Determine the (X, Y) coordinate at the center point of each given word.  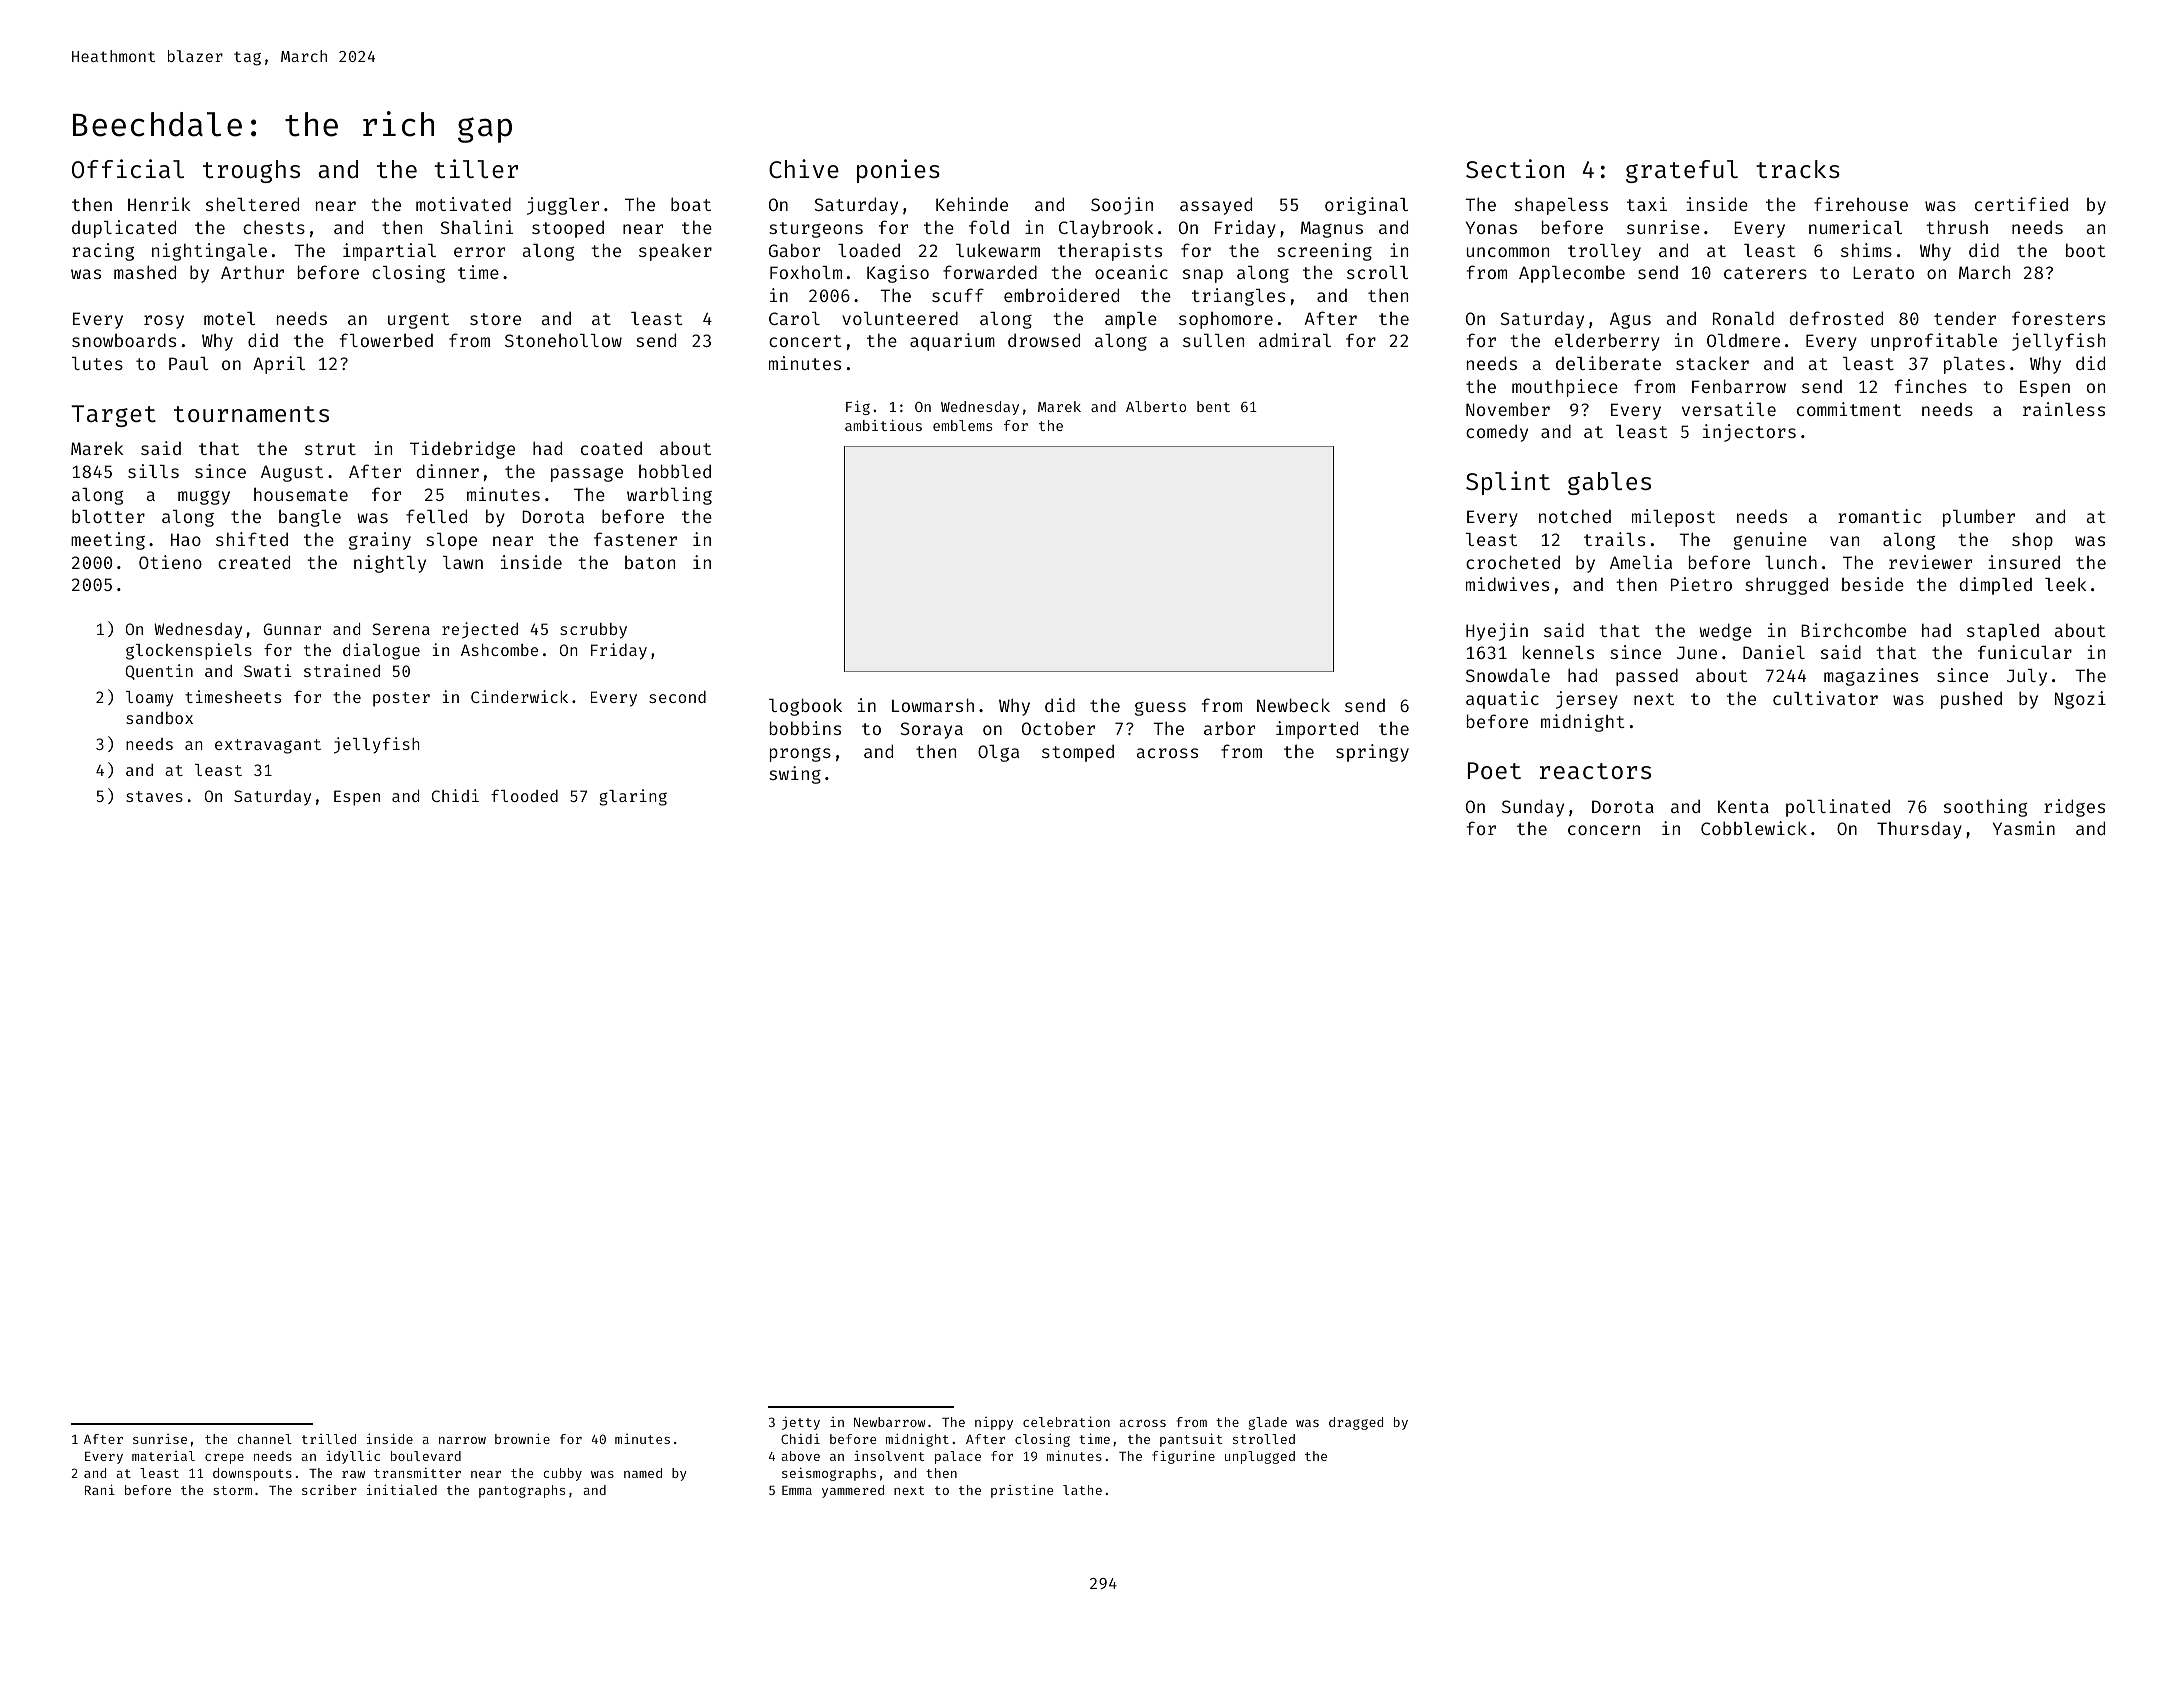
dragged (1356, 1423)
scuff (958, 295)
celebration (1066, 1421)
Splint (1508, 483)
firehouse (1861, 204)
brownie (522, 1438)
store (495, 319)
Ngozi (2080, 700)
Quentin (159, 672)
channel (264, 1439)
